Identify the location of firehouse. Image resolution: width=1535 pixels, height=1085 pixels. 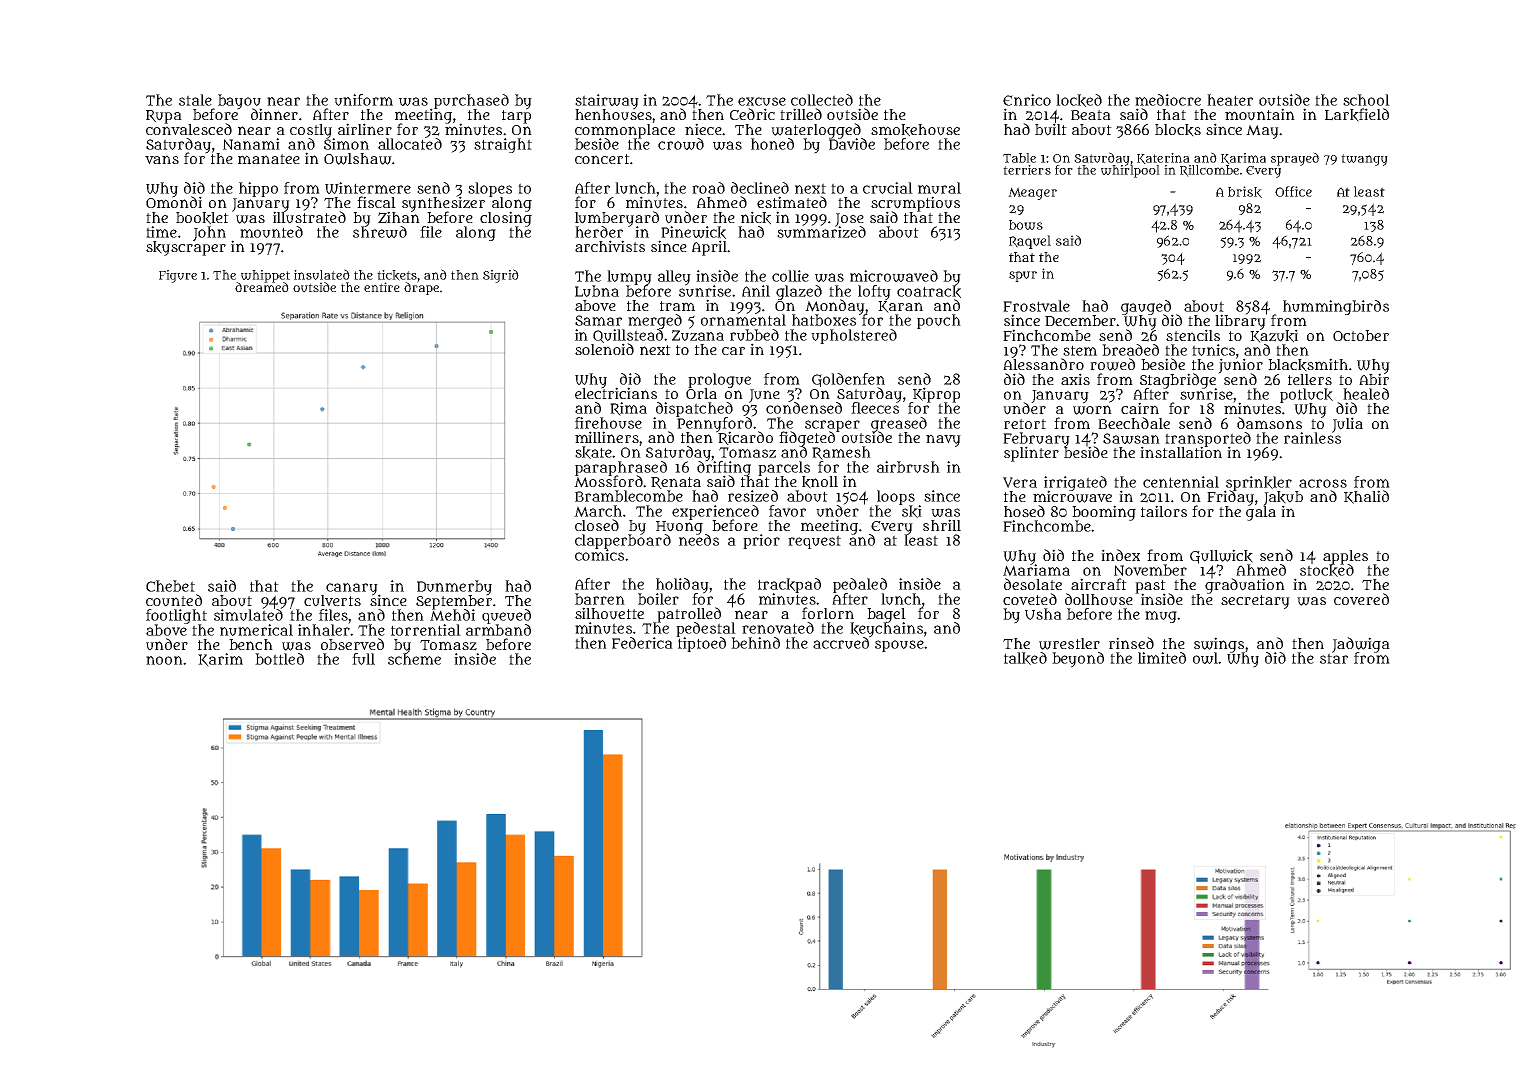
(608, 423).
